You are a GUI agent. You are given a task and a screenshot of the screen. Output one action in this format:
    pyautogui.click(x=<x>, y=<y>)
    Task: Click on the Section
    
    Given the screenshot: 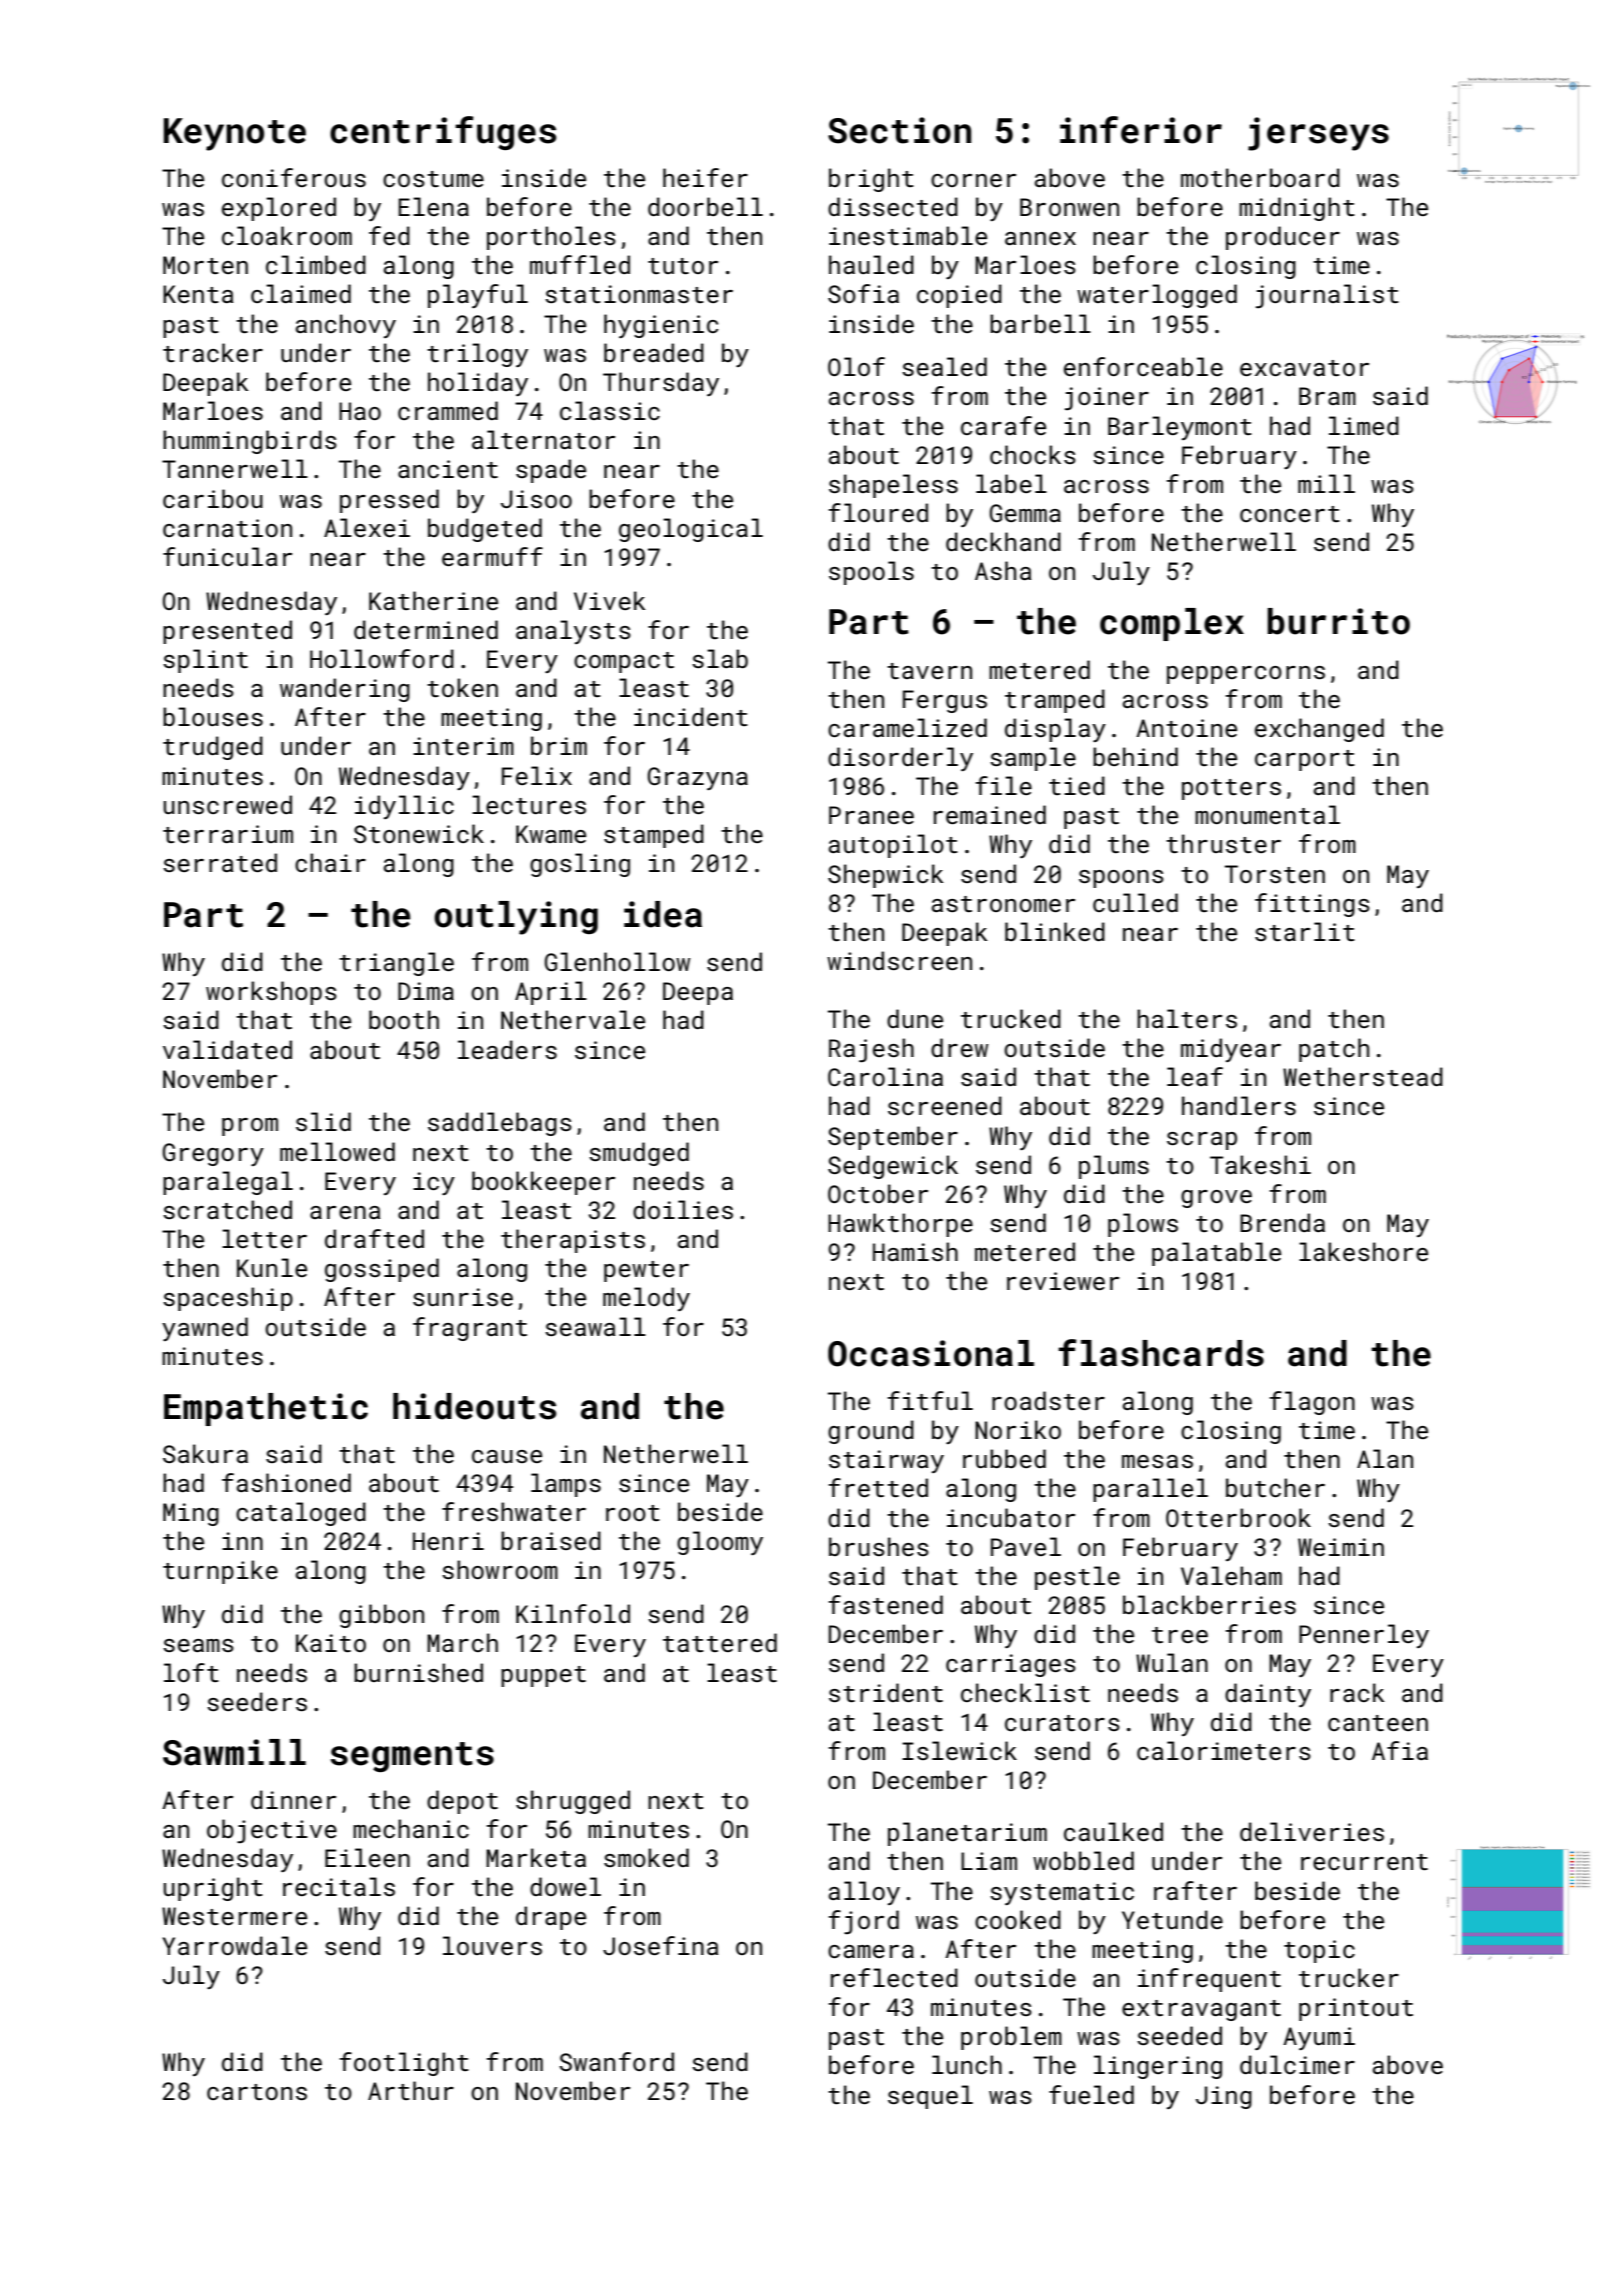 What is the action you would take?
    pyautogui.click(x=899, y=130)
